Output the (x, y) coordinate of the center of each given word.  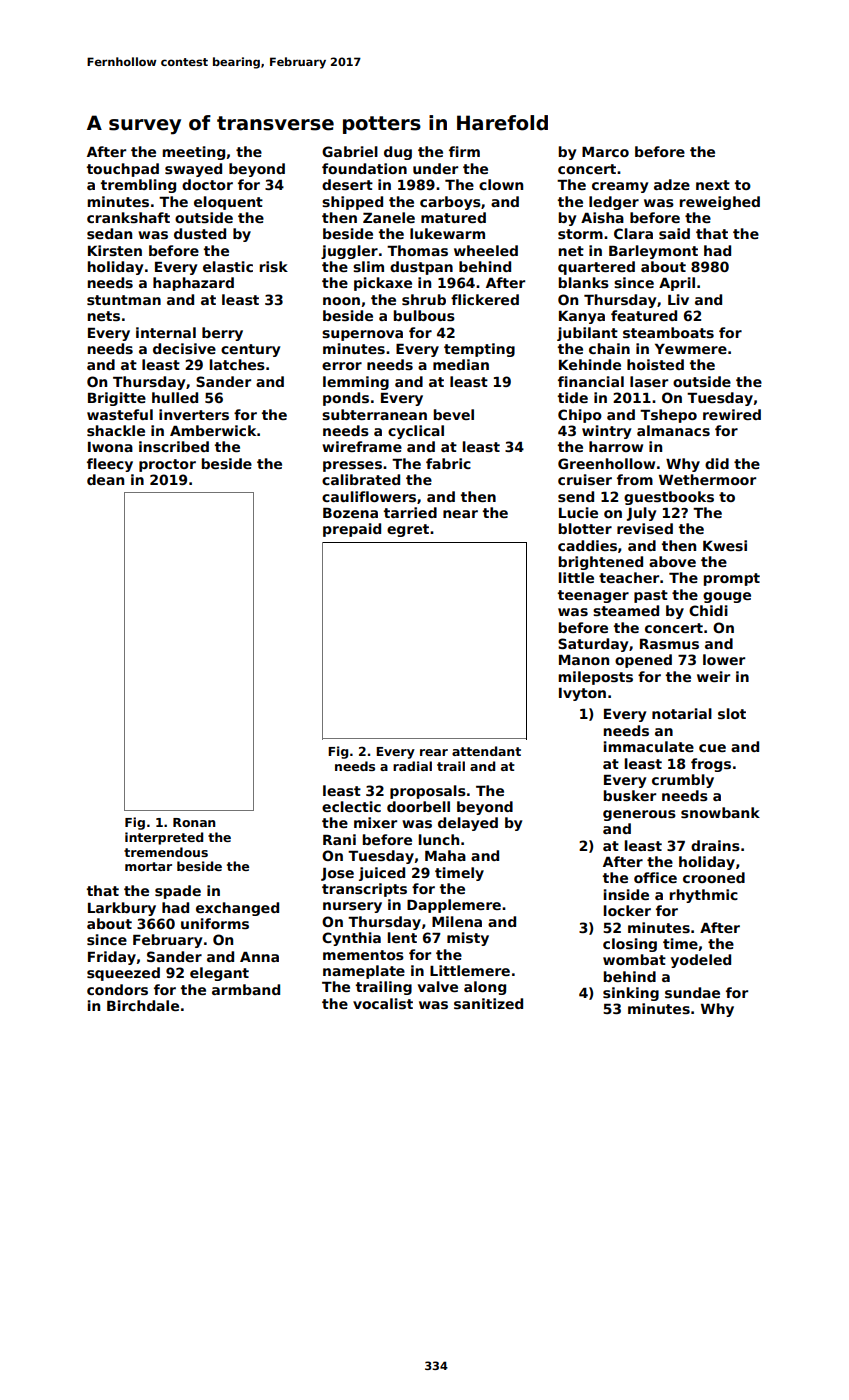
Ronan (194, 822)
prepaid (352, 530)
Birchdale (143, 1005)
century (250, 350)
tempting (479, 350)
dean (105, 479)
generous (639, 815)
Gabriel (350, 151)
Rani (339, 839)
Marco (605, 152)
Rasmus (669, 644)
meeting (193, 153)
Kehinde (590, 364)
